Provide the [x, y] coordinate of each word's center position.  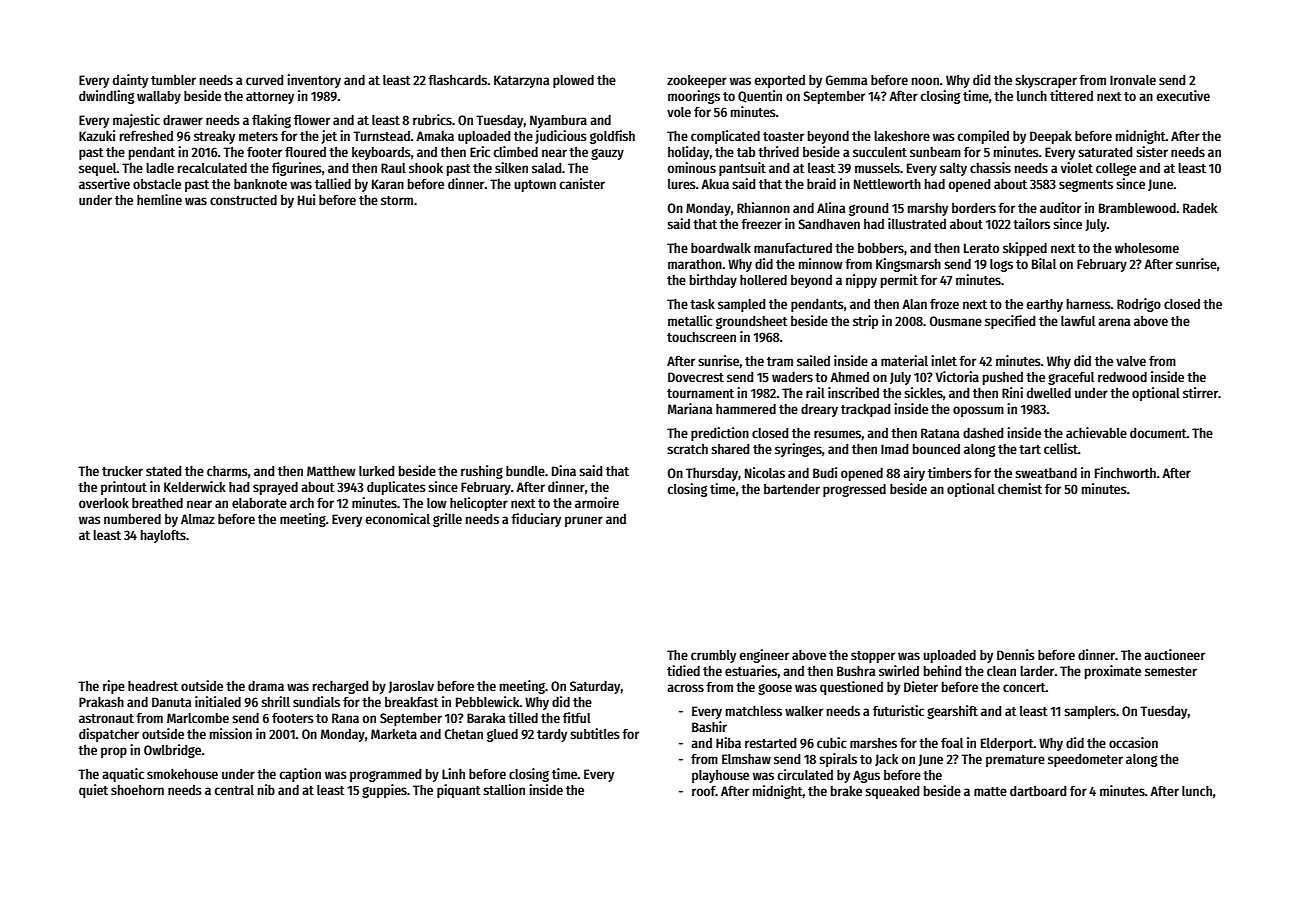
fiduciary [536, 520]
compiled [983, 137]
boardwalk [721, 248]
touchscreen [701, 337]
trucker [122, 471]
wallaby [159, 97]
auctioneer [1174, 654]
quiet [93, 791]
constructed [243, 200]
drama [266, 686]
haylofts [163, 536]
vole [679, 112]
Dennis [1016, 654]
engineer [764, 656]
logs [1001, 265]
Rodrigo [1139, 305]
